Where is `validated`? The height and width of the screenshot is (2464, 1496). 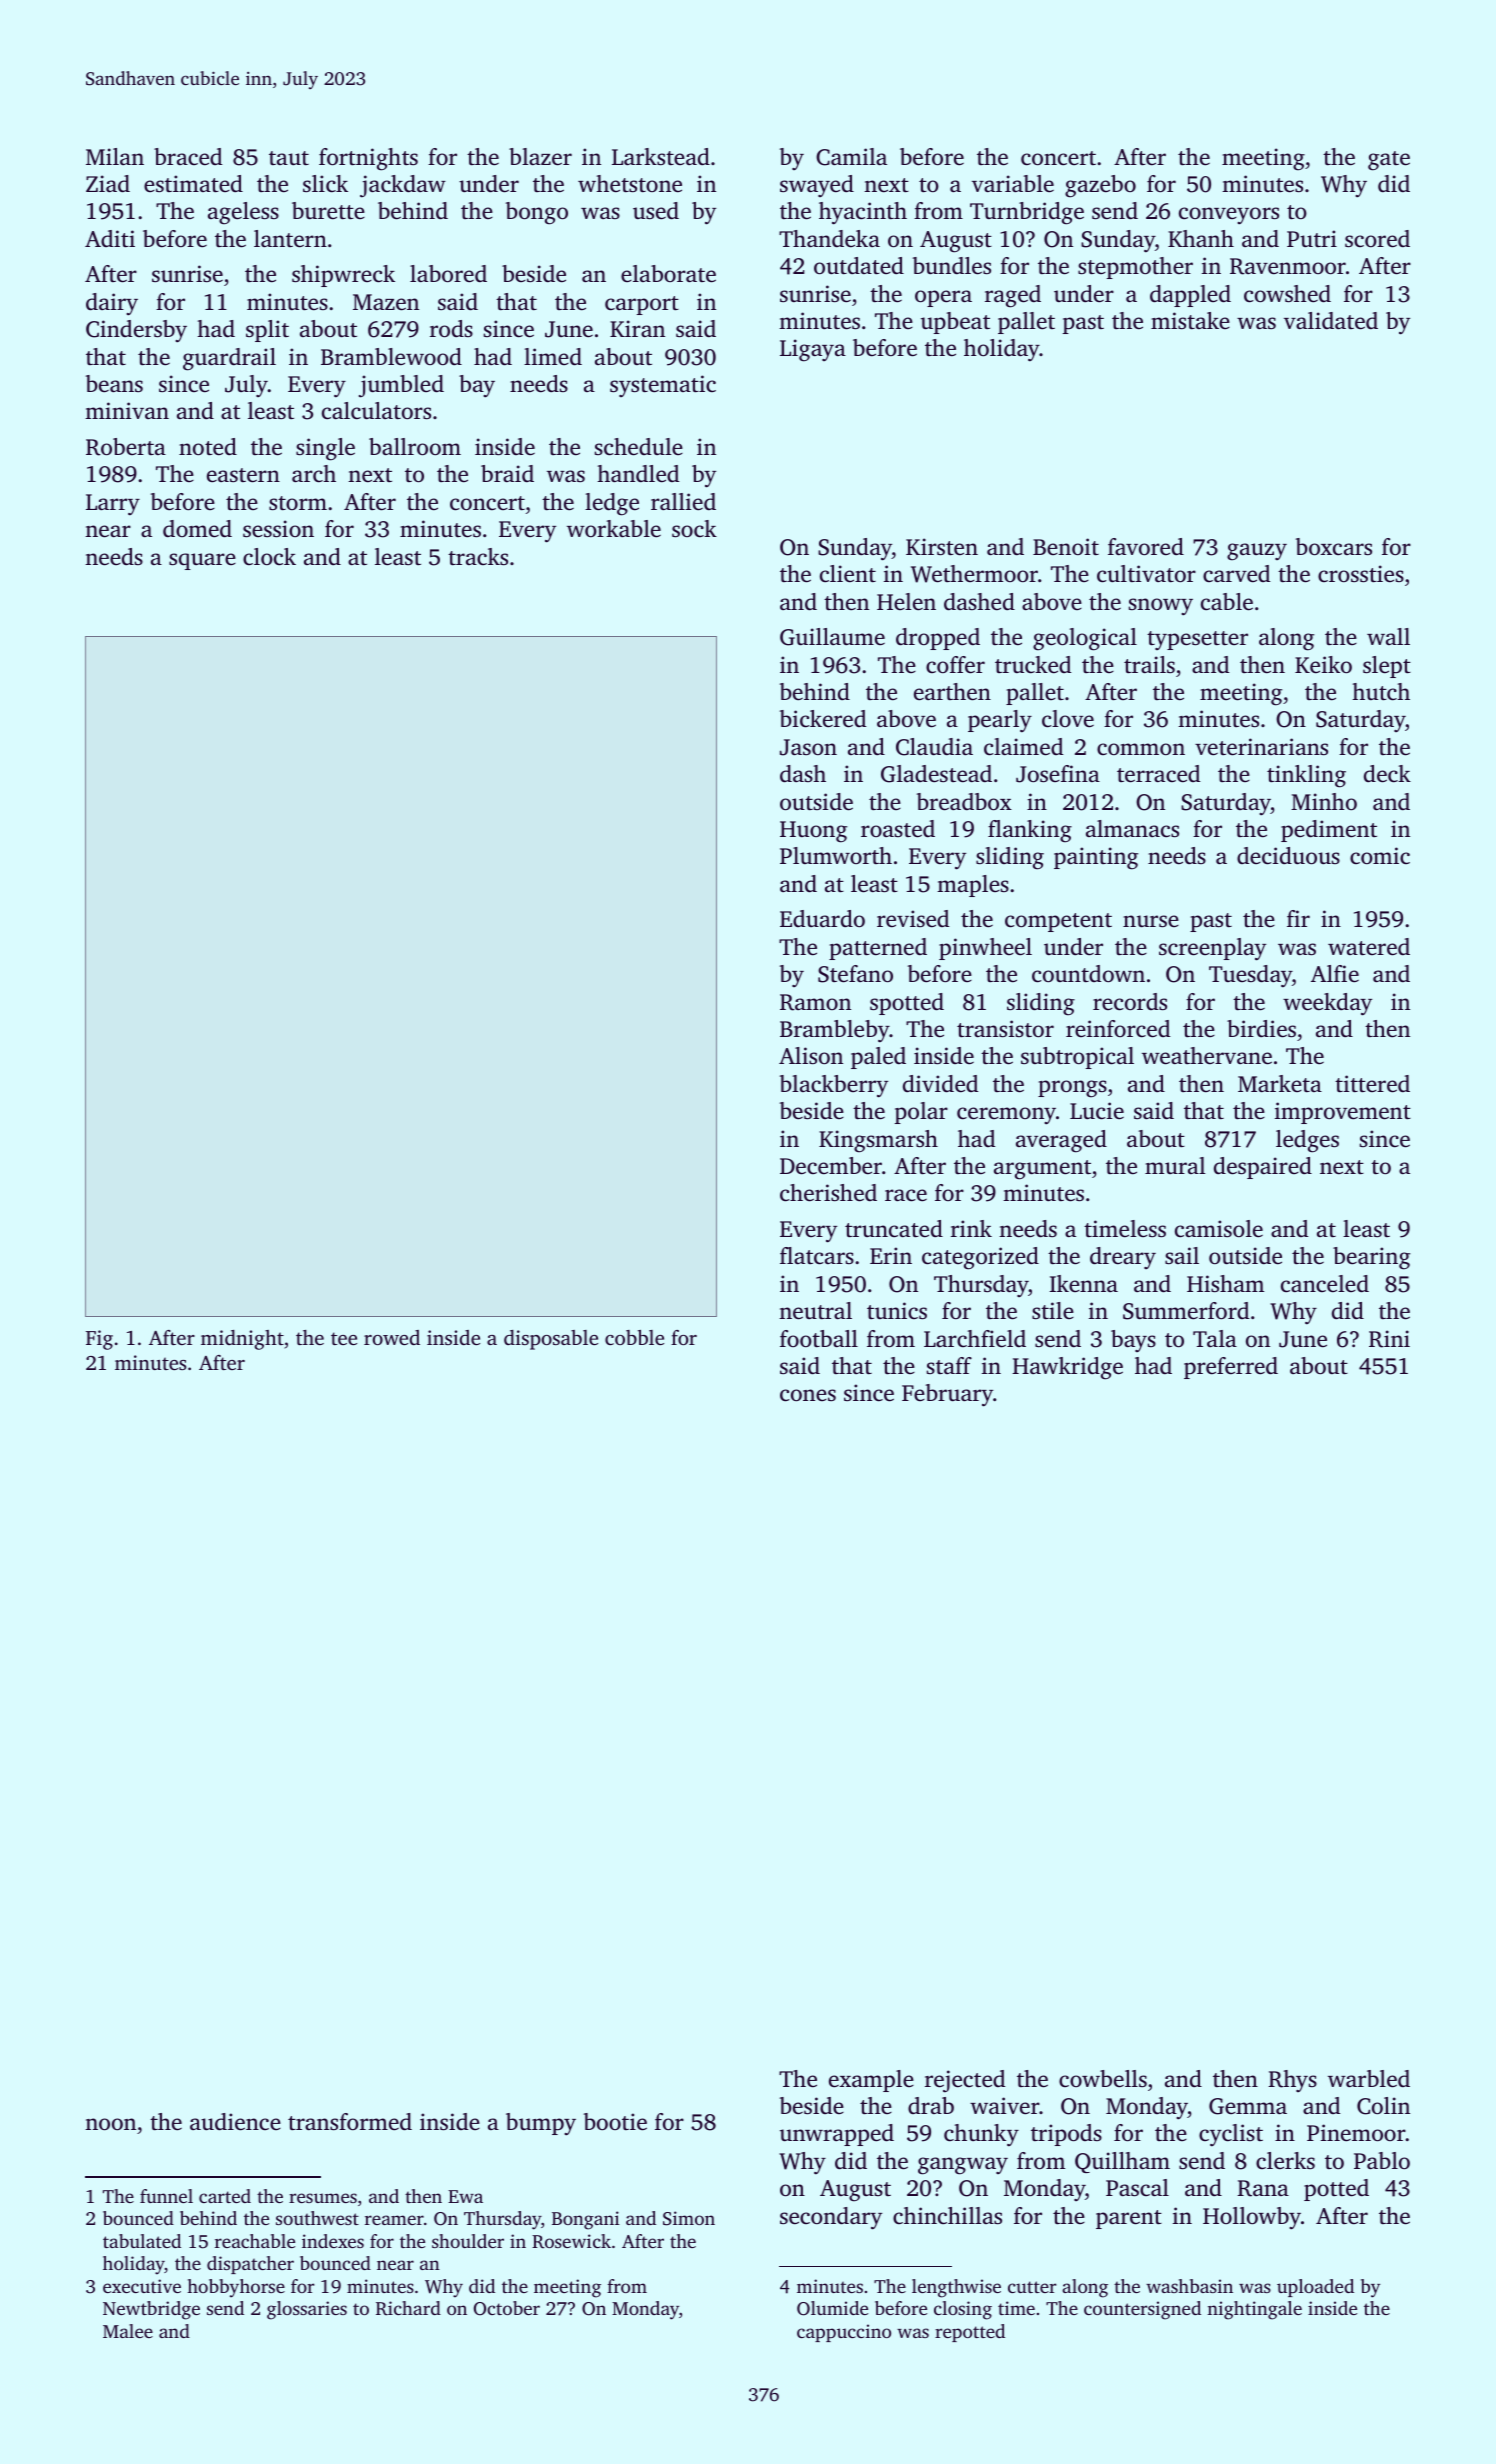 validated is located at coordinates (1331, 321).
